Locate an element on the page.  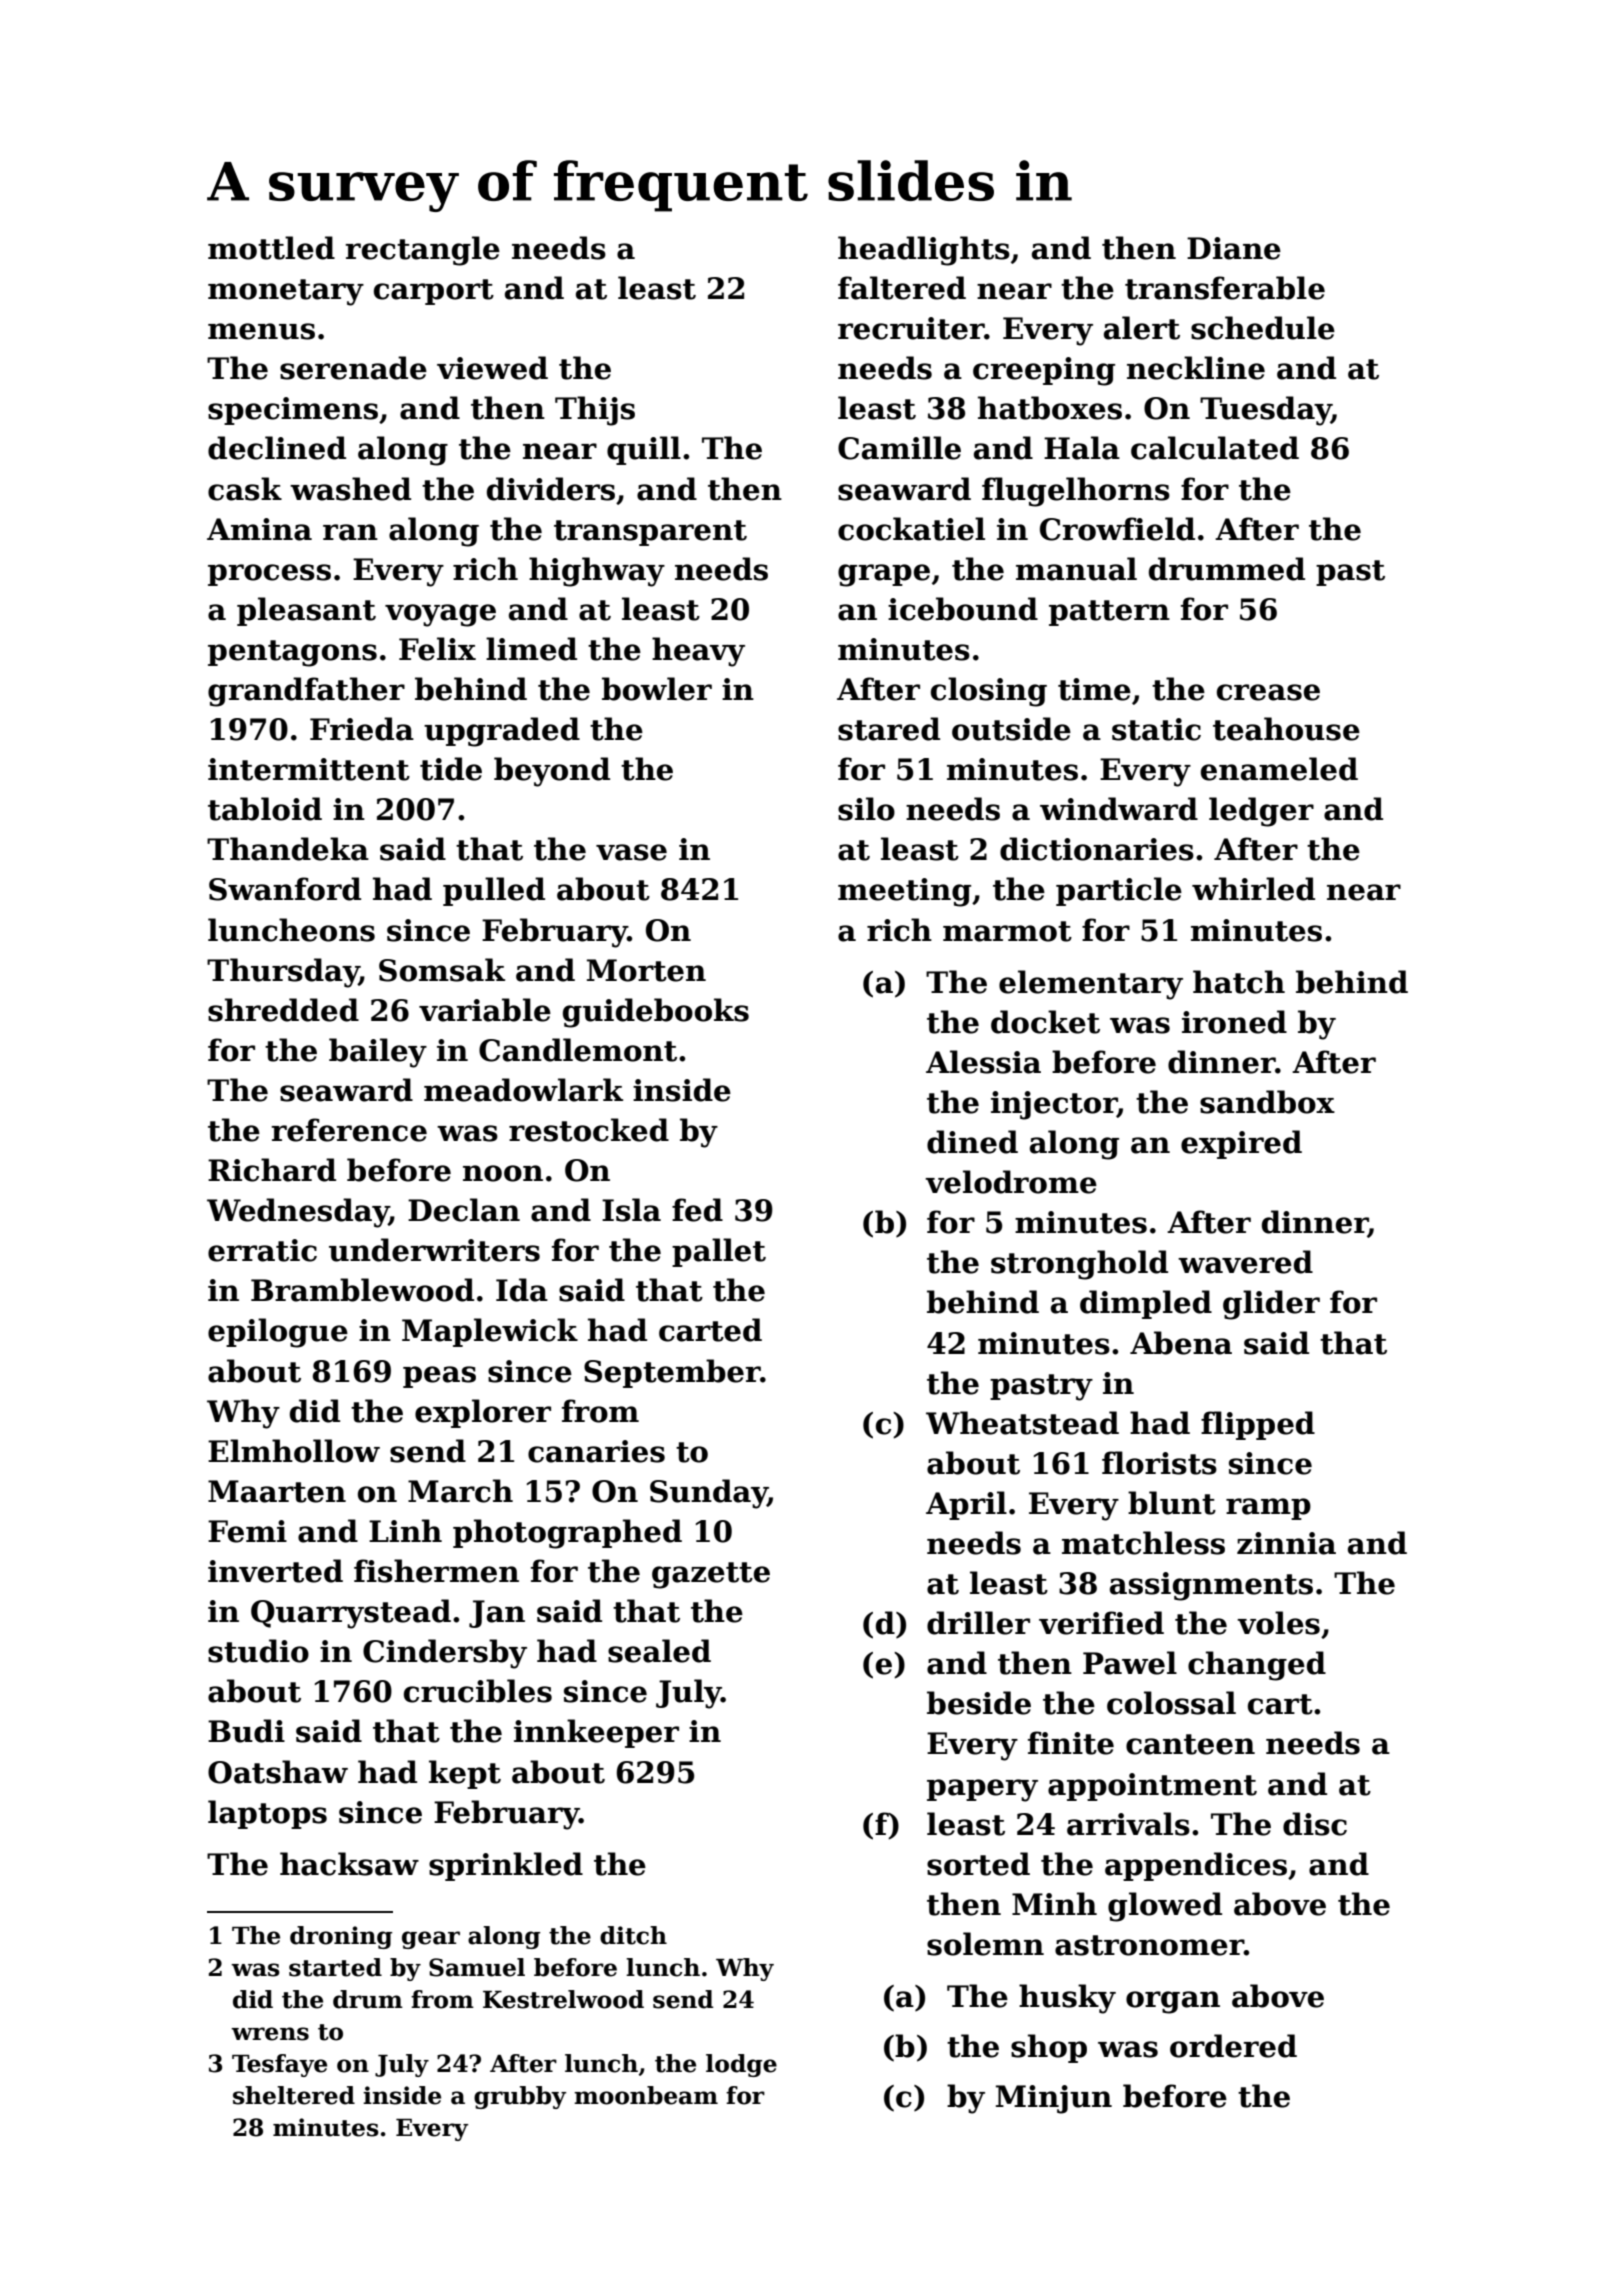
icebound is located at coordinates (963, 609).
